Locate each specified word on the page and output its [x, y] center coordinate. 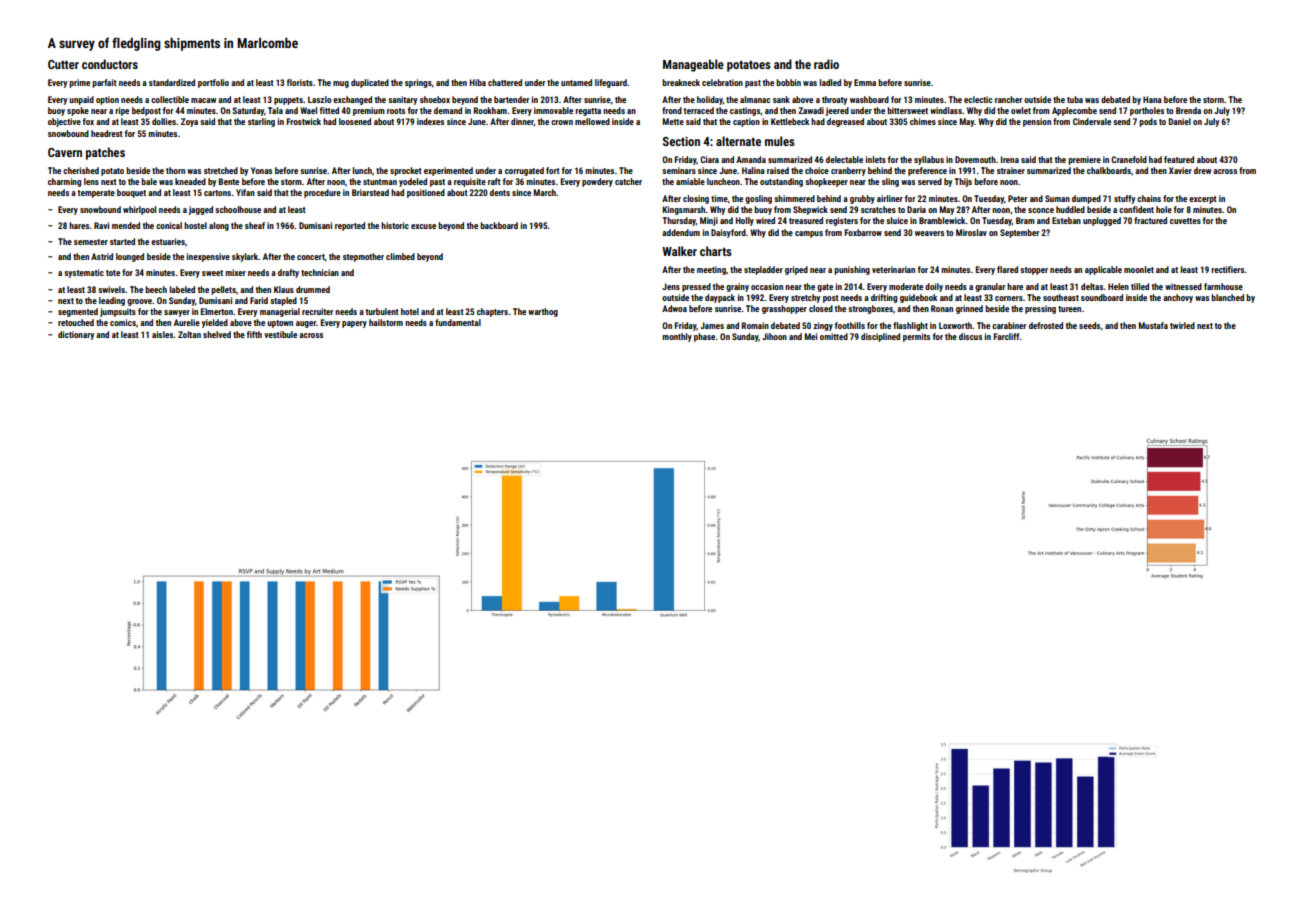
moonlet [1139, 269]
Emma [865, 82]
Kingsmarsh [684, 210]
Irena [1010, 159]
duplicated [370, 83]
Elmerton [217, 311]
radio [826, 64]
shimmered [794, 198]
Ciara [709, 159]
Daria [916, 209]
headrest [107, 133]
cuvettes [1185, 221]
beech [156, 289]
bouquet [131, 193]
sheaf [255, 225]
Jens [671, 286]
